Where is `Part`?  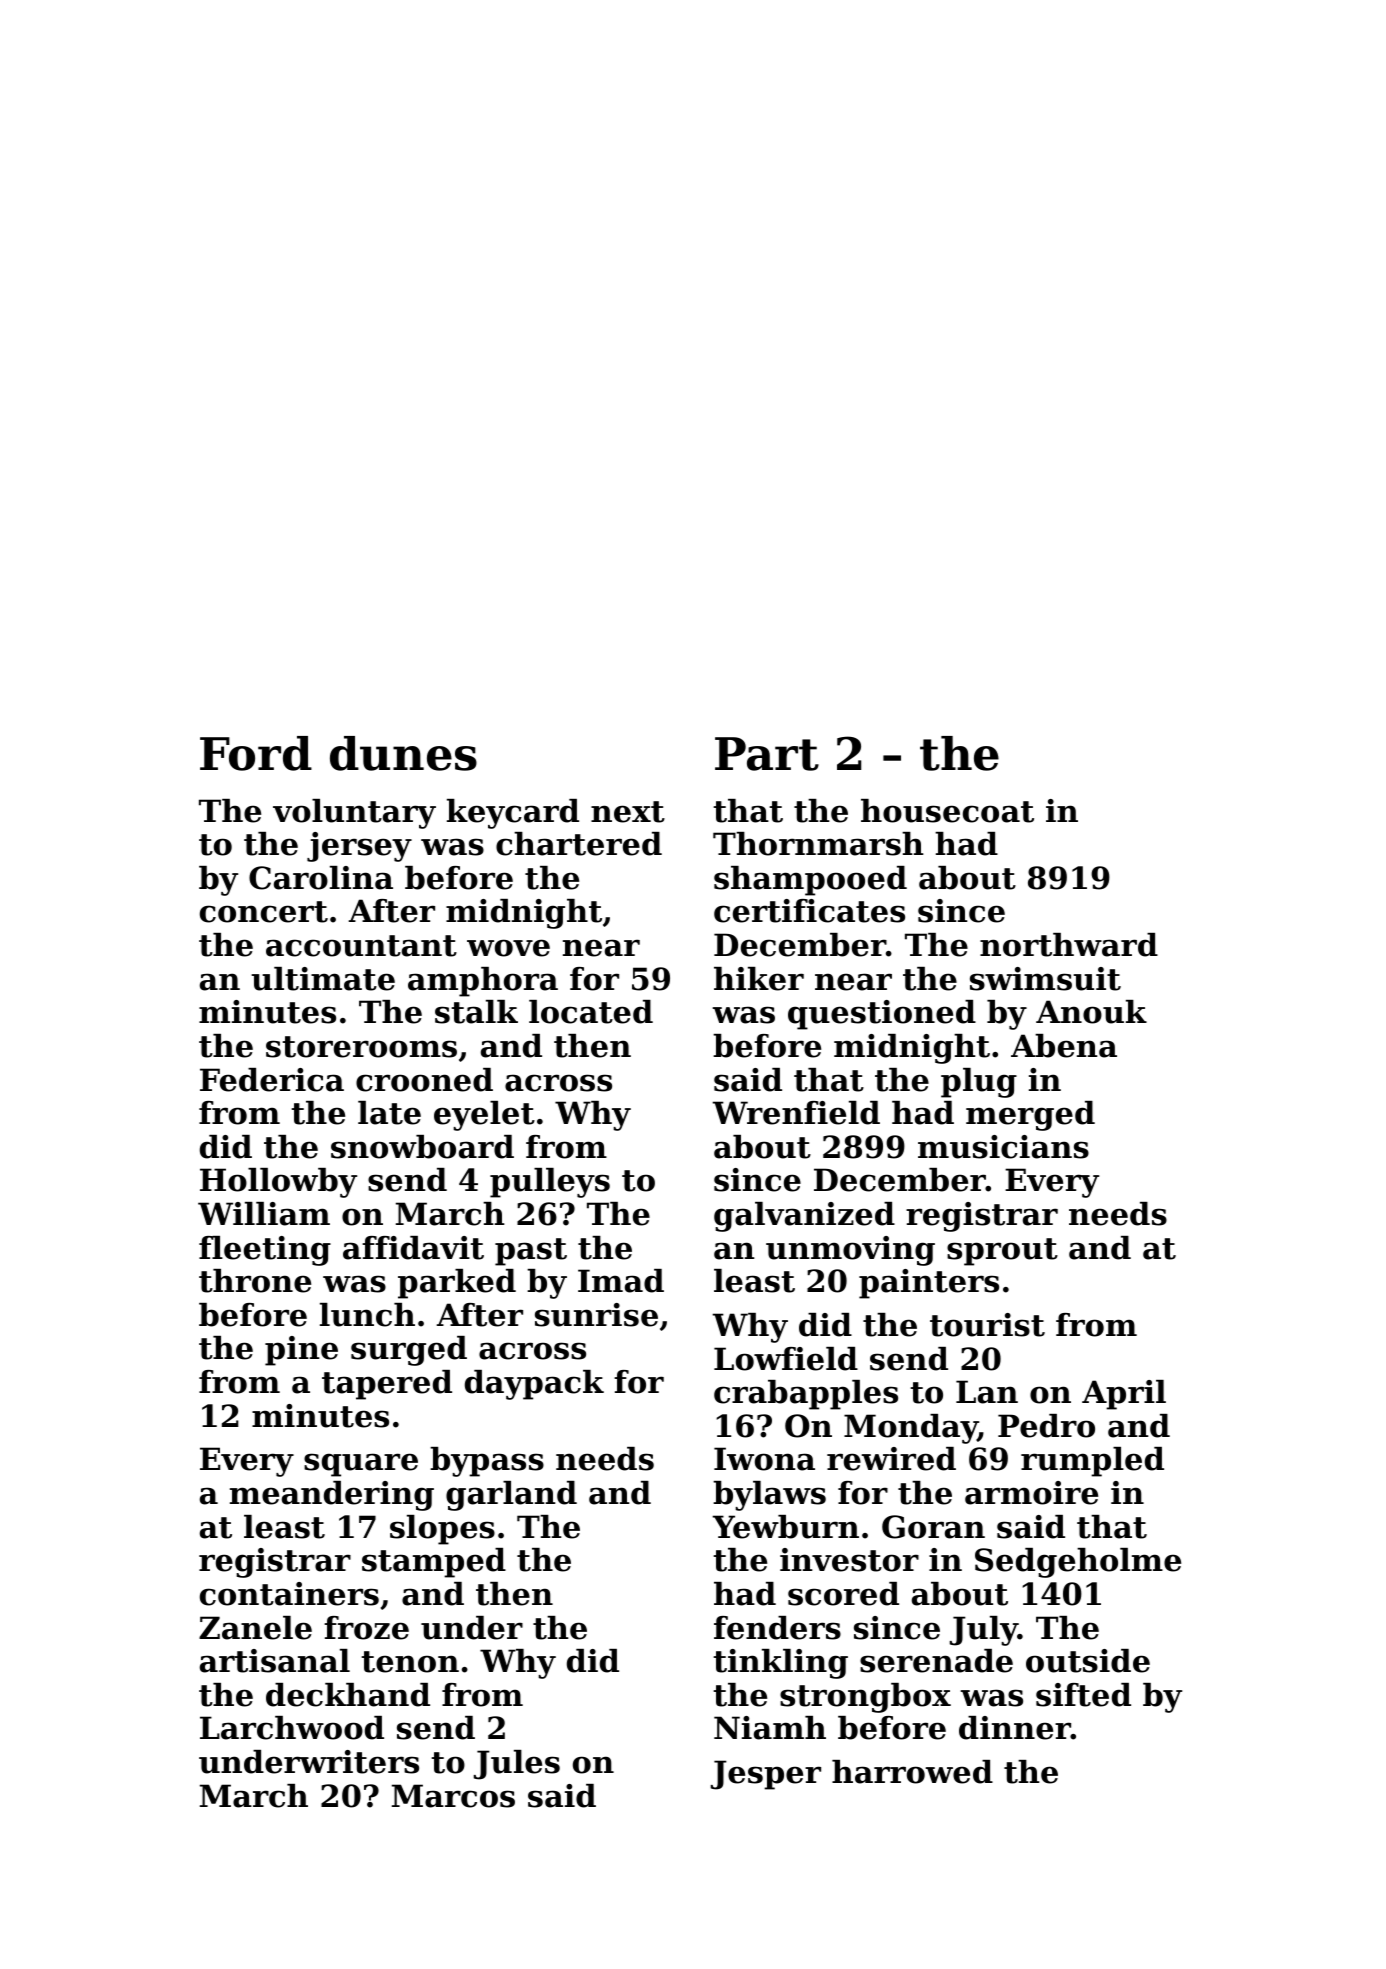
Part is located at coordinates (767, 754).
